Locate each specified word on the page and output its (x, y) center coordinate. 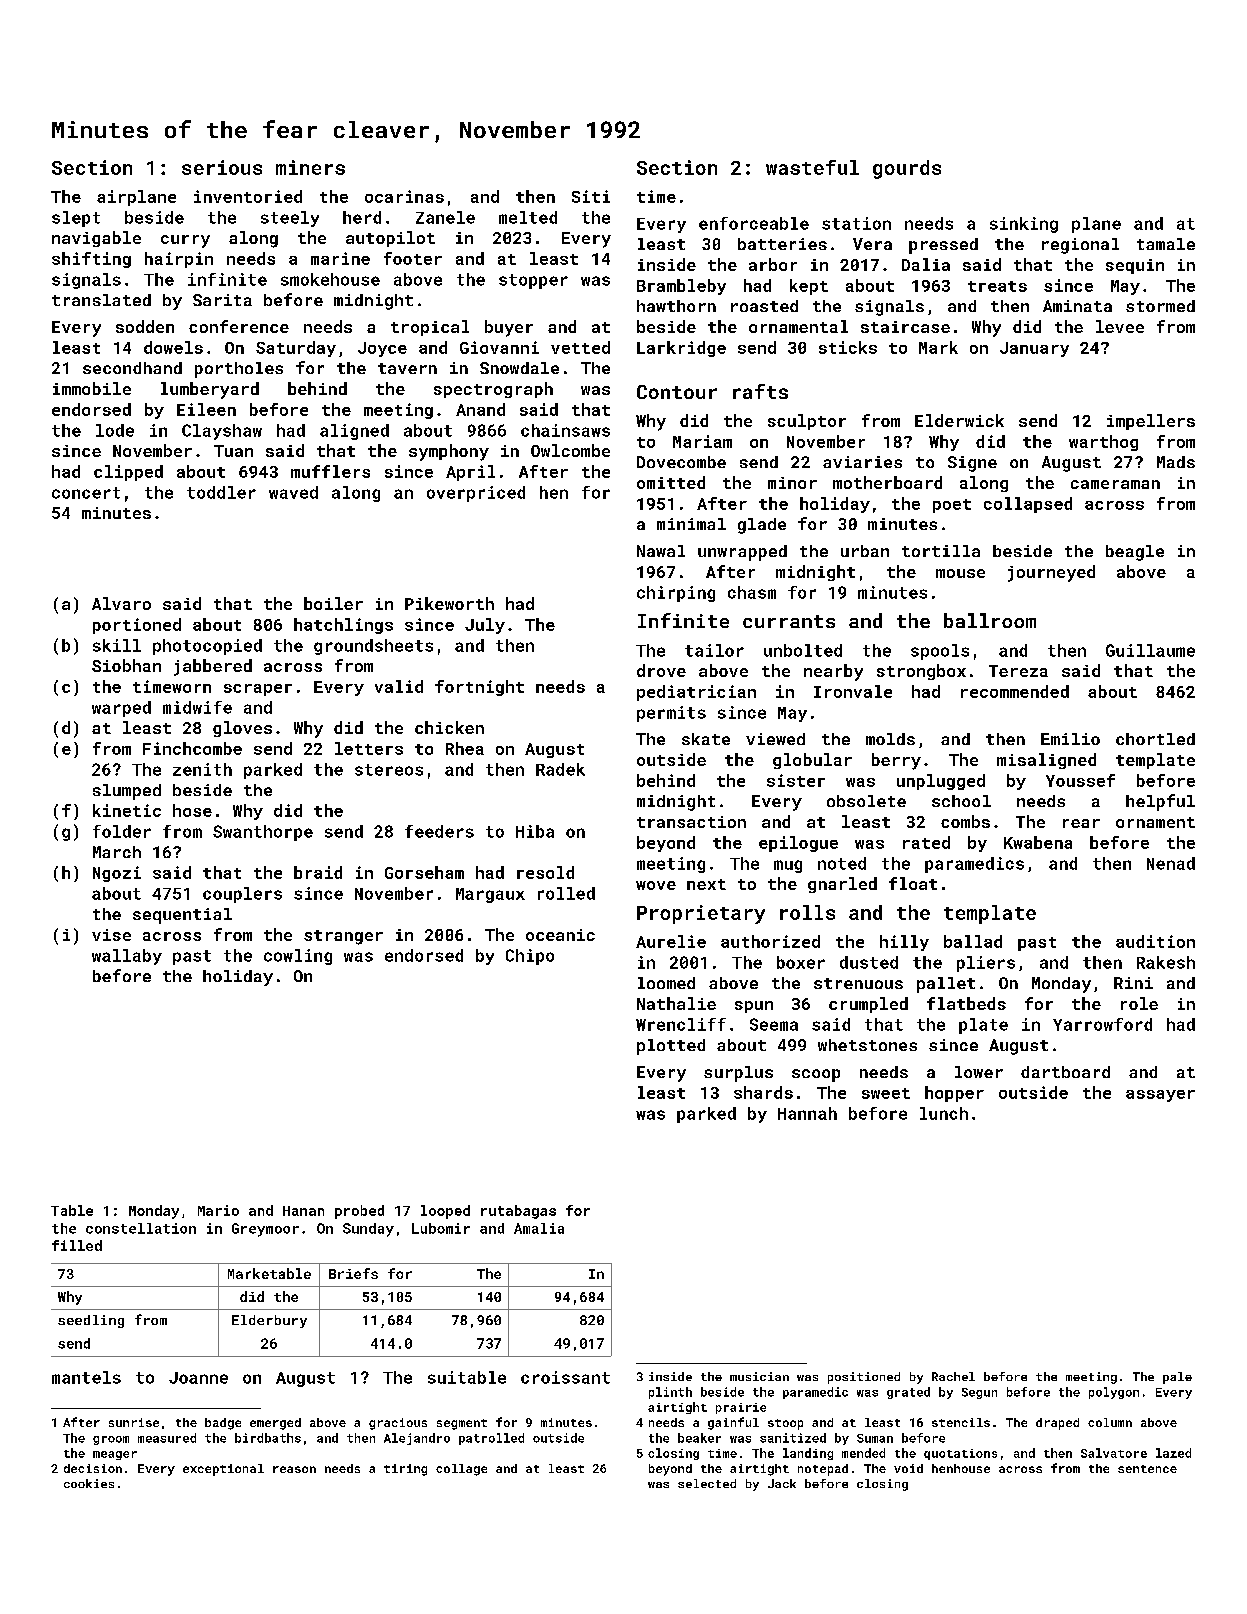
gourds (907, 169)
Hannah (807, 1113)
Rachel (953, 1376)
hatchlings (343, 626)
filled (77, 1245)
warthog (1103, 443)
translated (101, 300)
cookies (89, 1483)
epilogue (798, 844)
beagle (1135, 553)
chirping (676, 594)
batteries (782, 244)
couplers (242, 895)
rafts (760, 391)
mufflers (330, 471)
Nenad (1171, 863)
